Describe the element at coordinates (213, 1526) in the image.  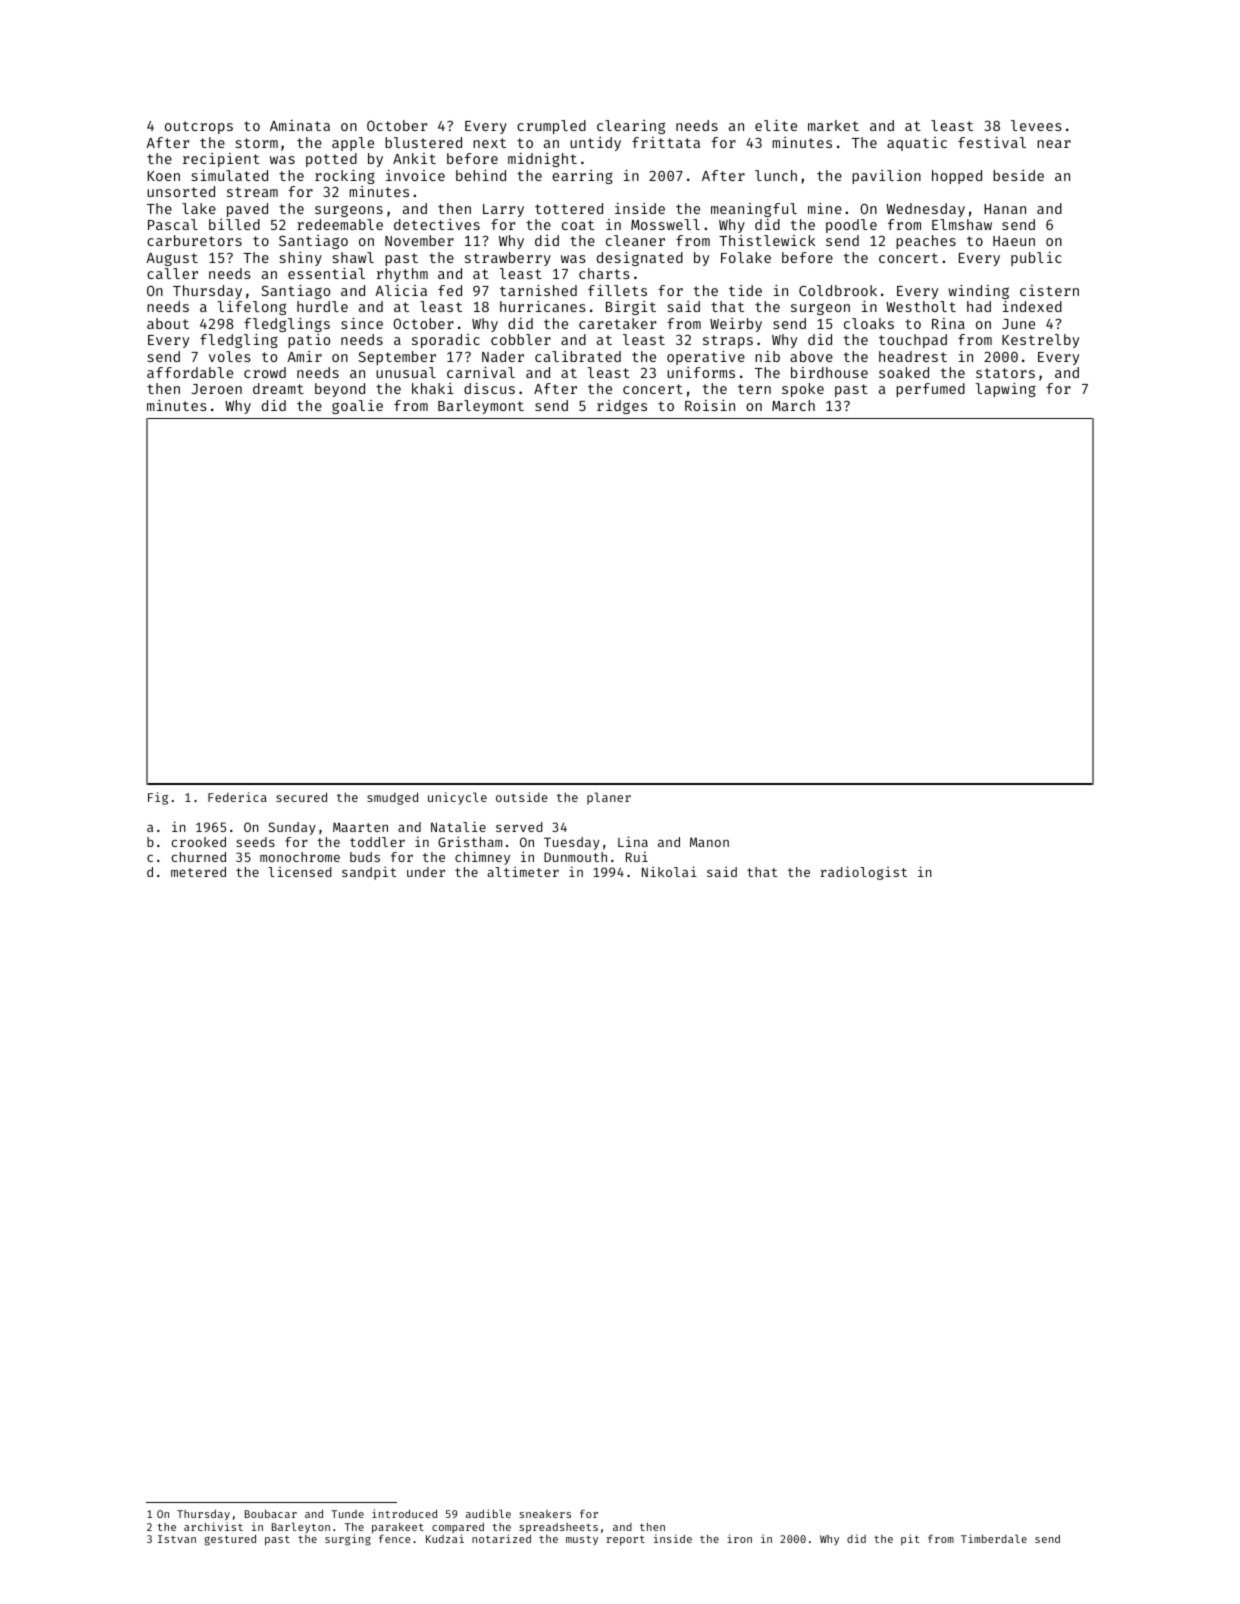
I see `archivist` at that location.
